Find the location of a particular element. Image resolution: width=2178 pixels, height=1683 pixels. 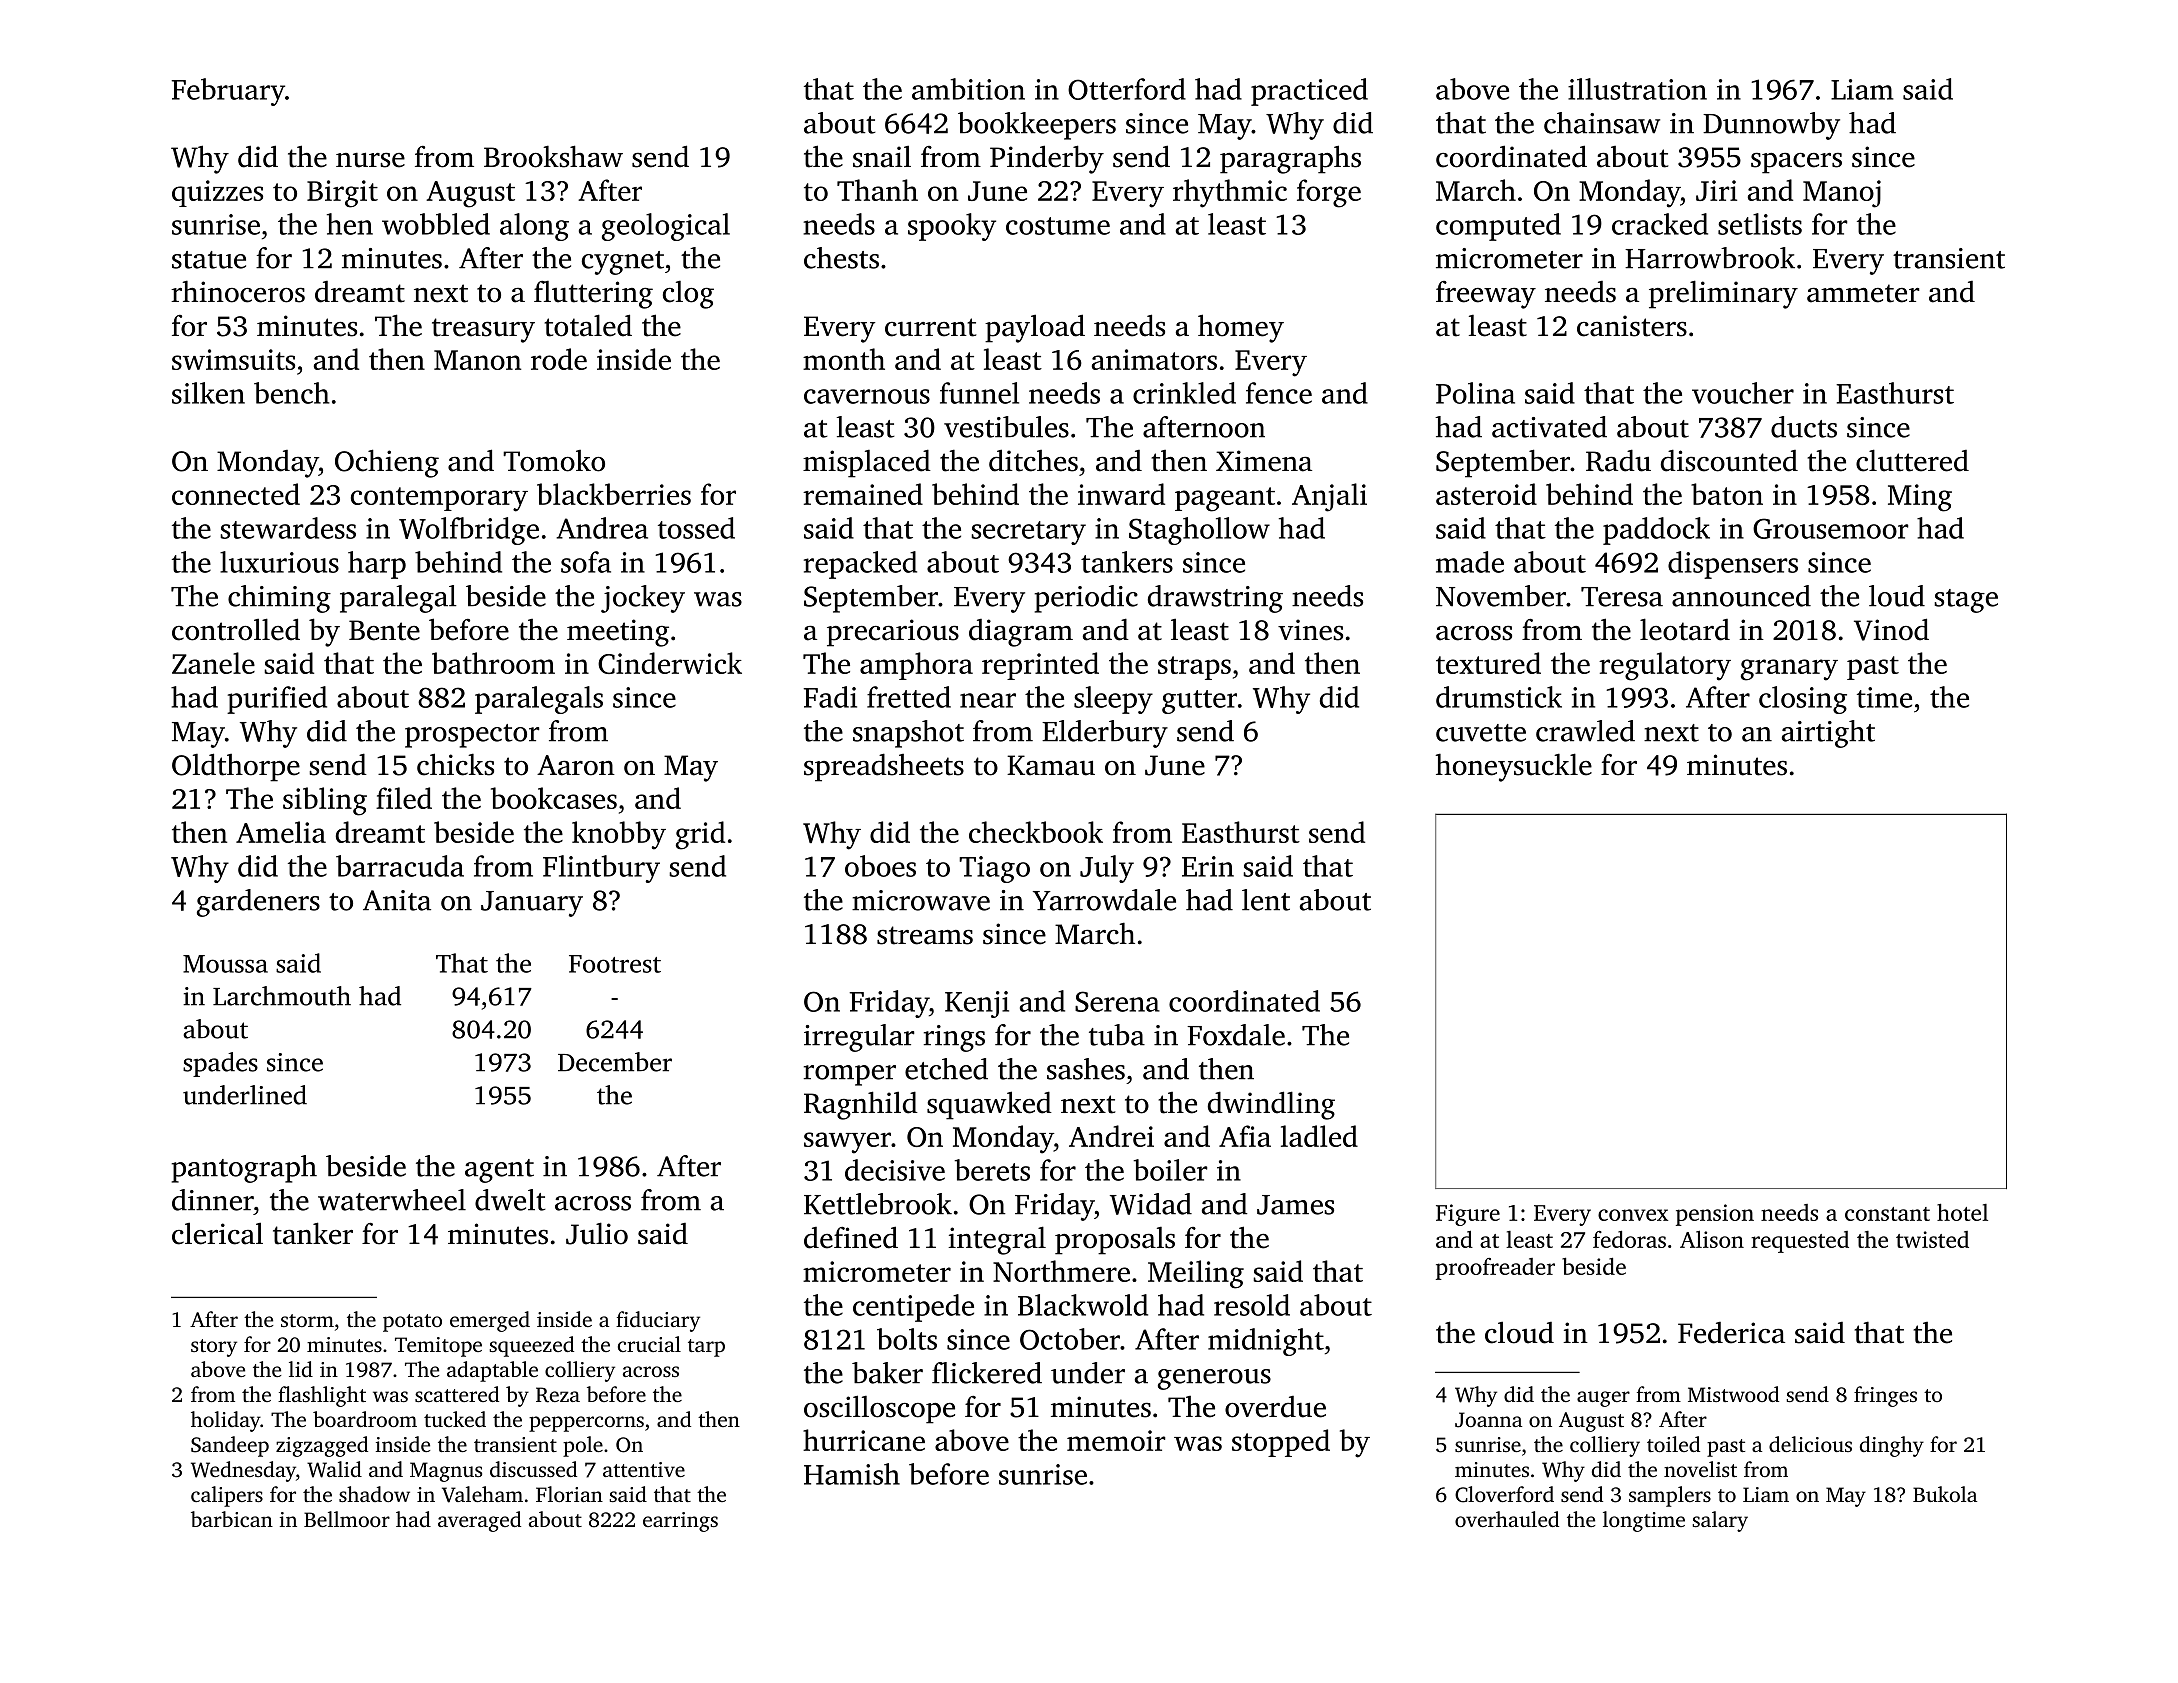

nurse is located at coordinates (370, 160).
